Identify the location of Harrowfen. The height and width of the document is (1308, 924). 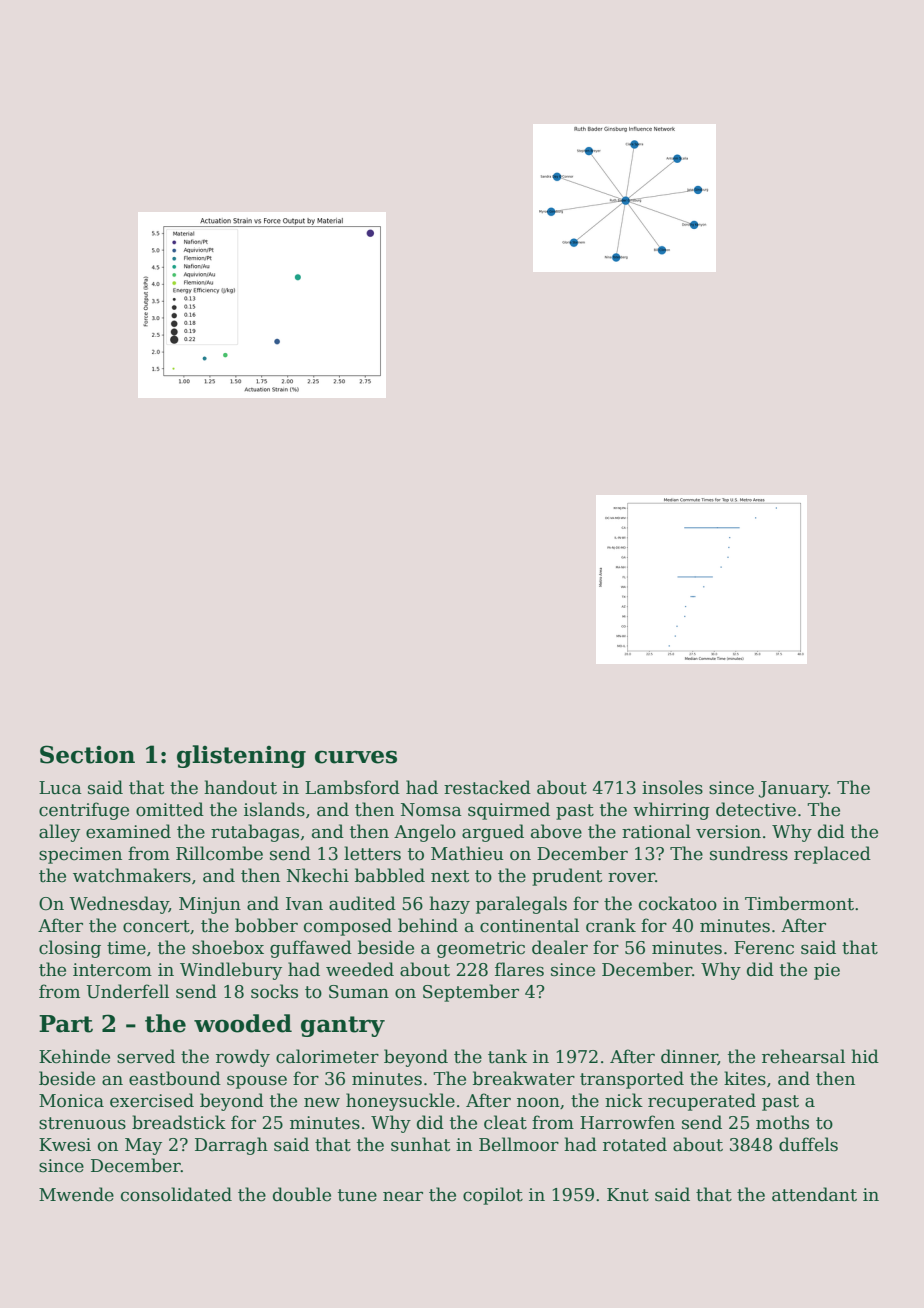
(627, 1122).
